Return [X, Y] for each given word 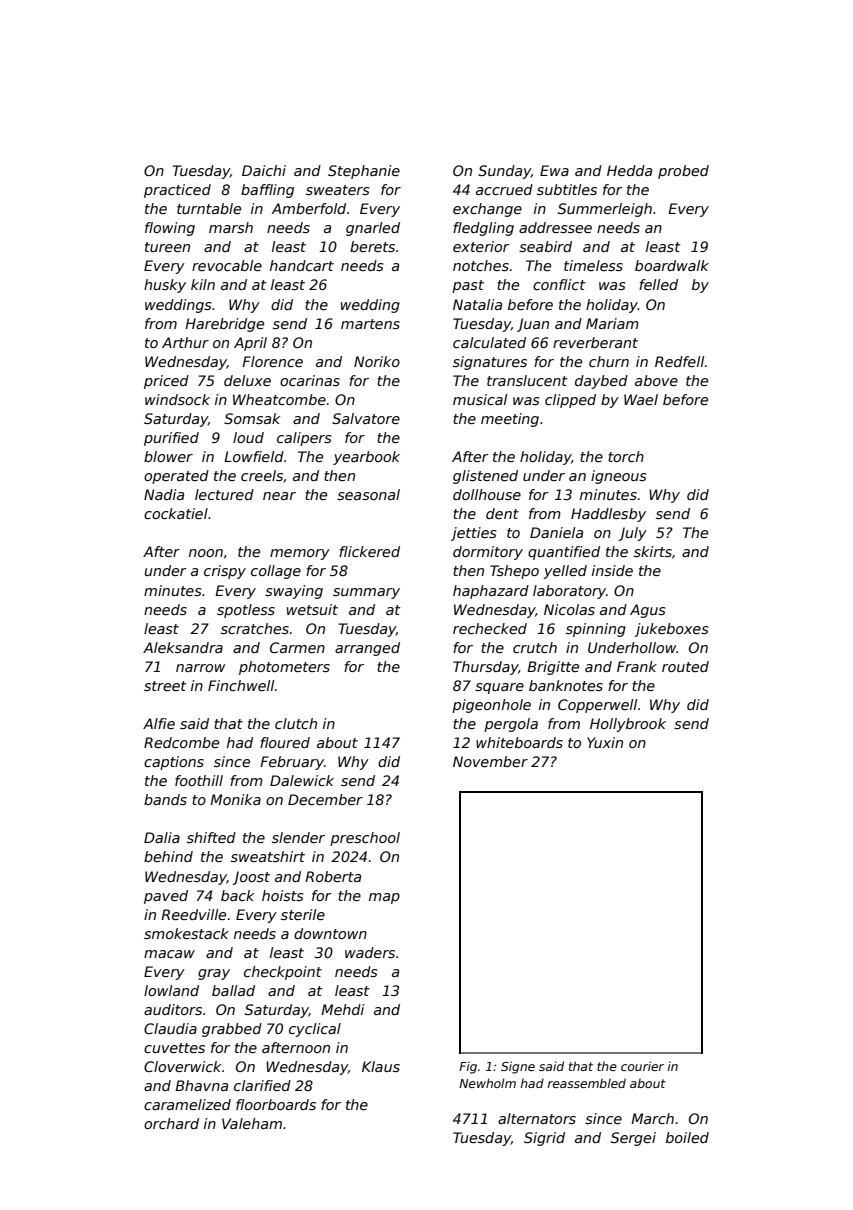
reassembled [587, 1083]
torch [626, 456]
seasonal [368, 494]
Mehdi [342, 1009]
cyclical [315, 1030]
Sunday [504, 172]
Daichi [264, 170]
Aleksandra [183, 647]
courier [642, 1066]
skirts [653, 551]
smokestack [186, 933]
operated [176, 477]
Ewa [554, 170]
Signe [518, 1067]
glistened [485, 477]
